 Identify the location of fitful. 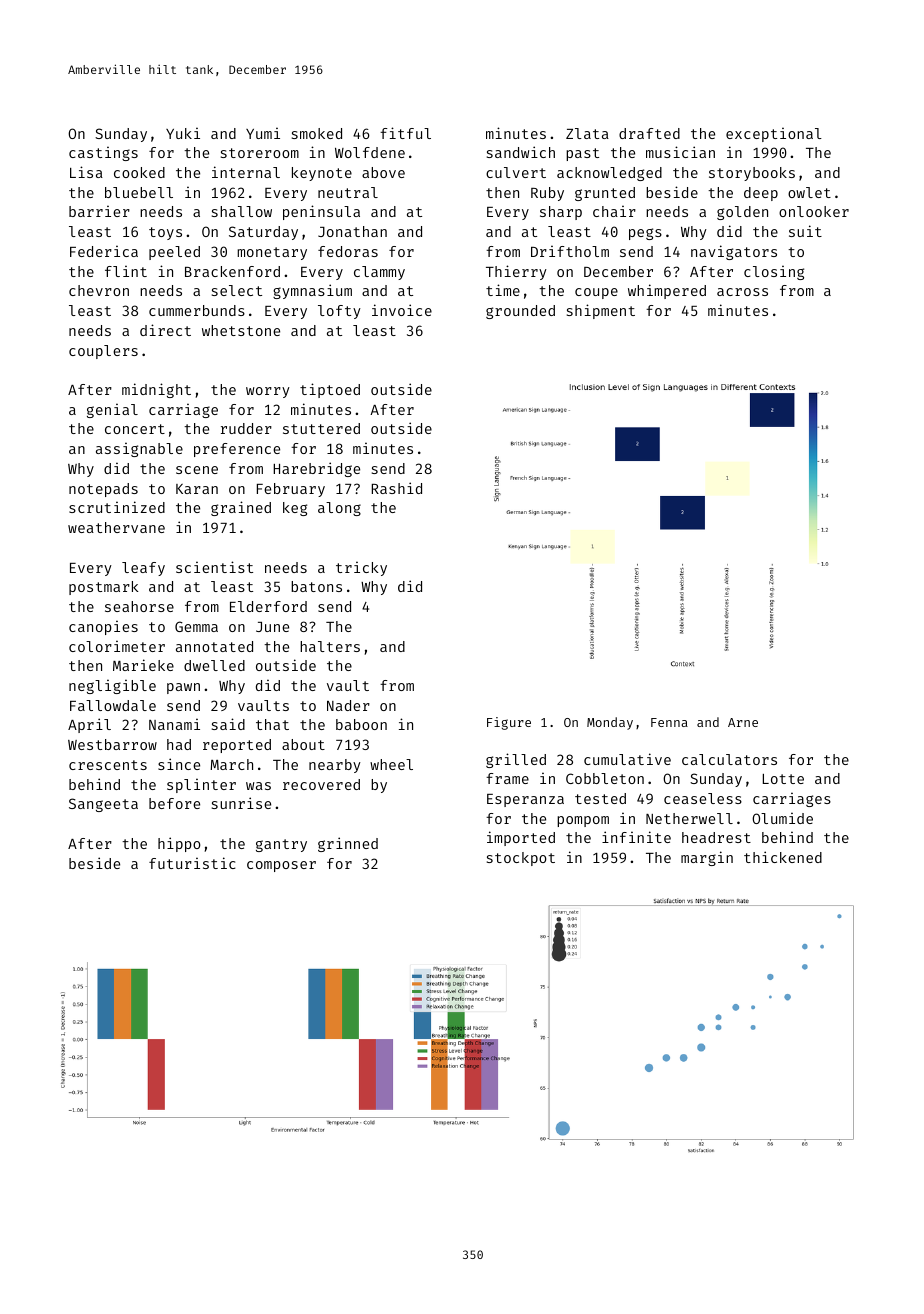
(405, 133).
